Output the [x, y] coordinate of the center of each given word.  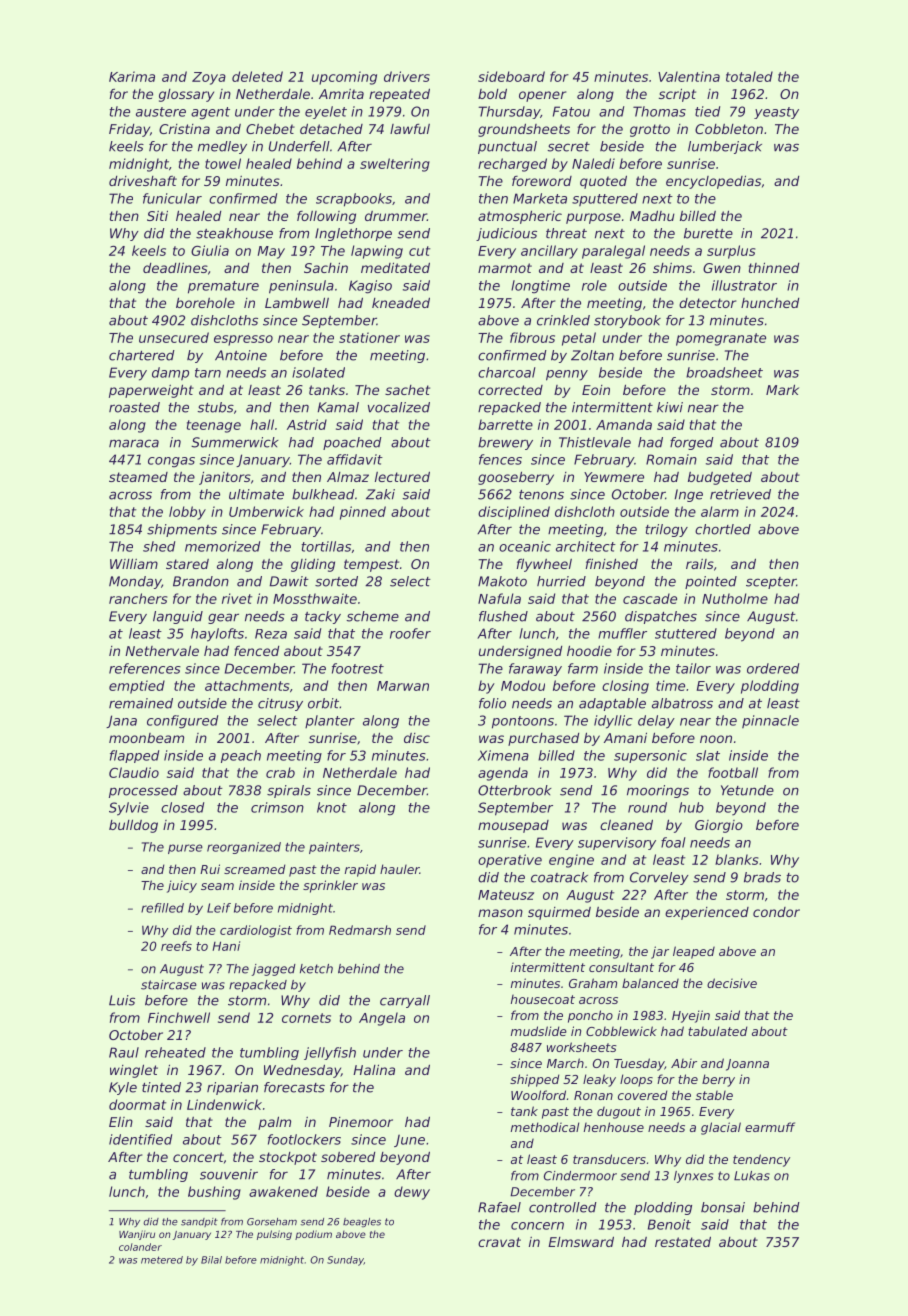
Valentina [689, 76]
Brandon [201, 581]
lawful [410, 129]
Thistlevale [595, 442]
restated [683, 1241]
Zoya [209, 78]
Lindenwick [224, 1104]
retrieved [740, 494]
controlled [563, 1207]
